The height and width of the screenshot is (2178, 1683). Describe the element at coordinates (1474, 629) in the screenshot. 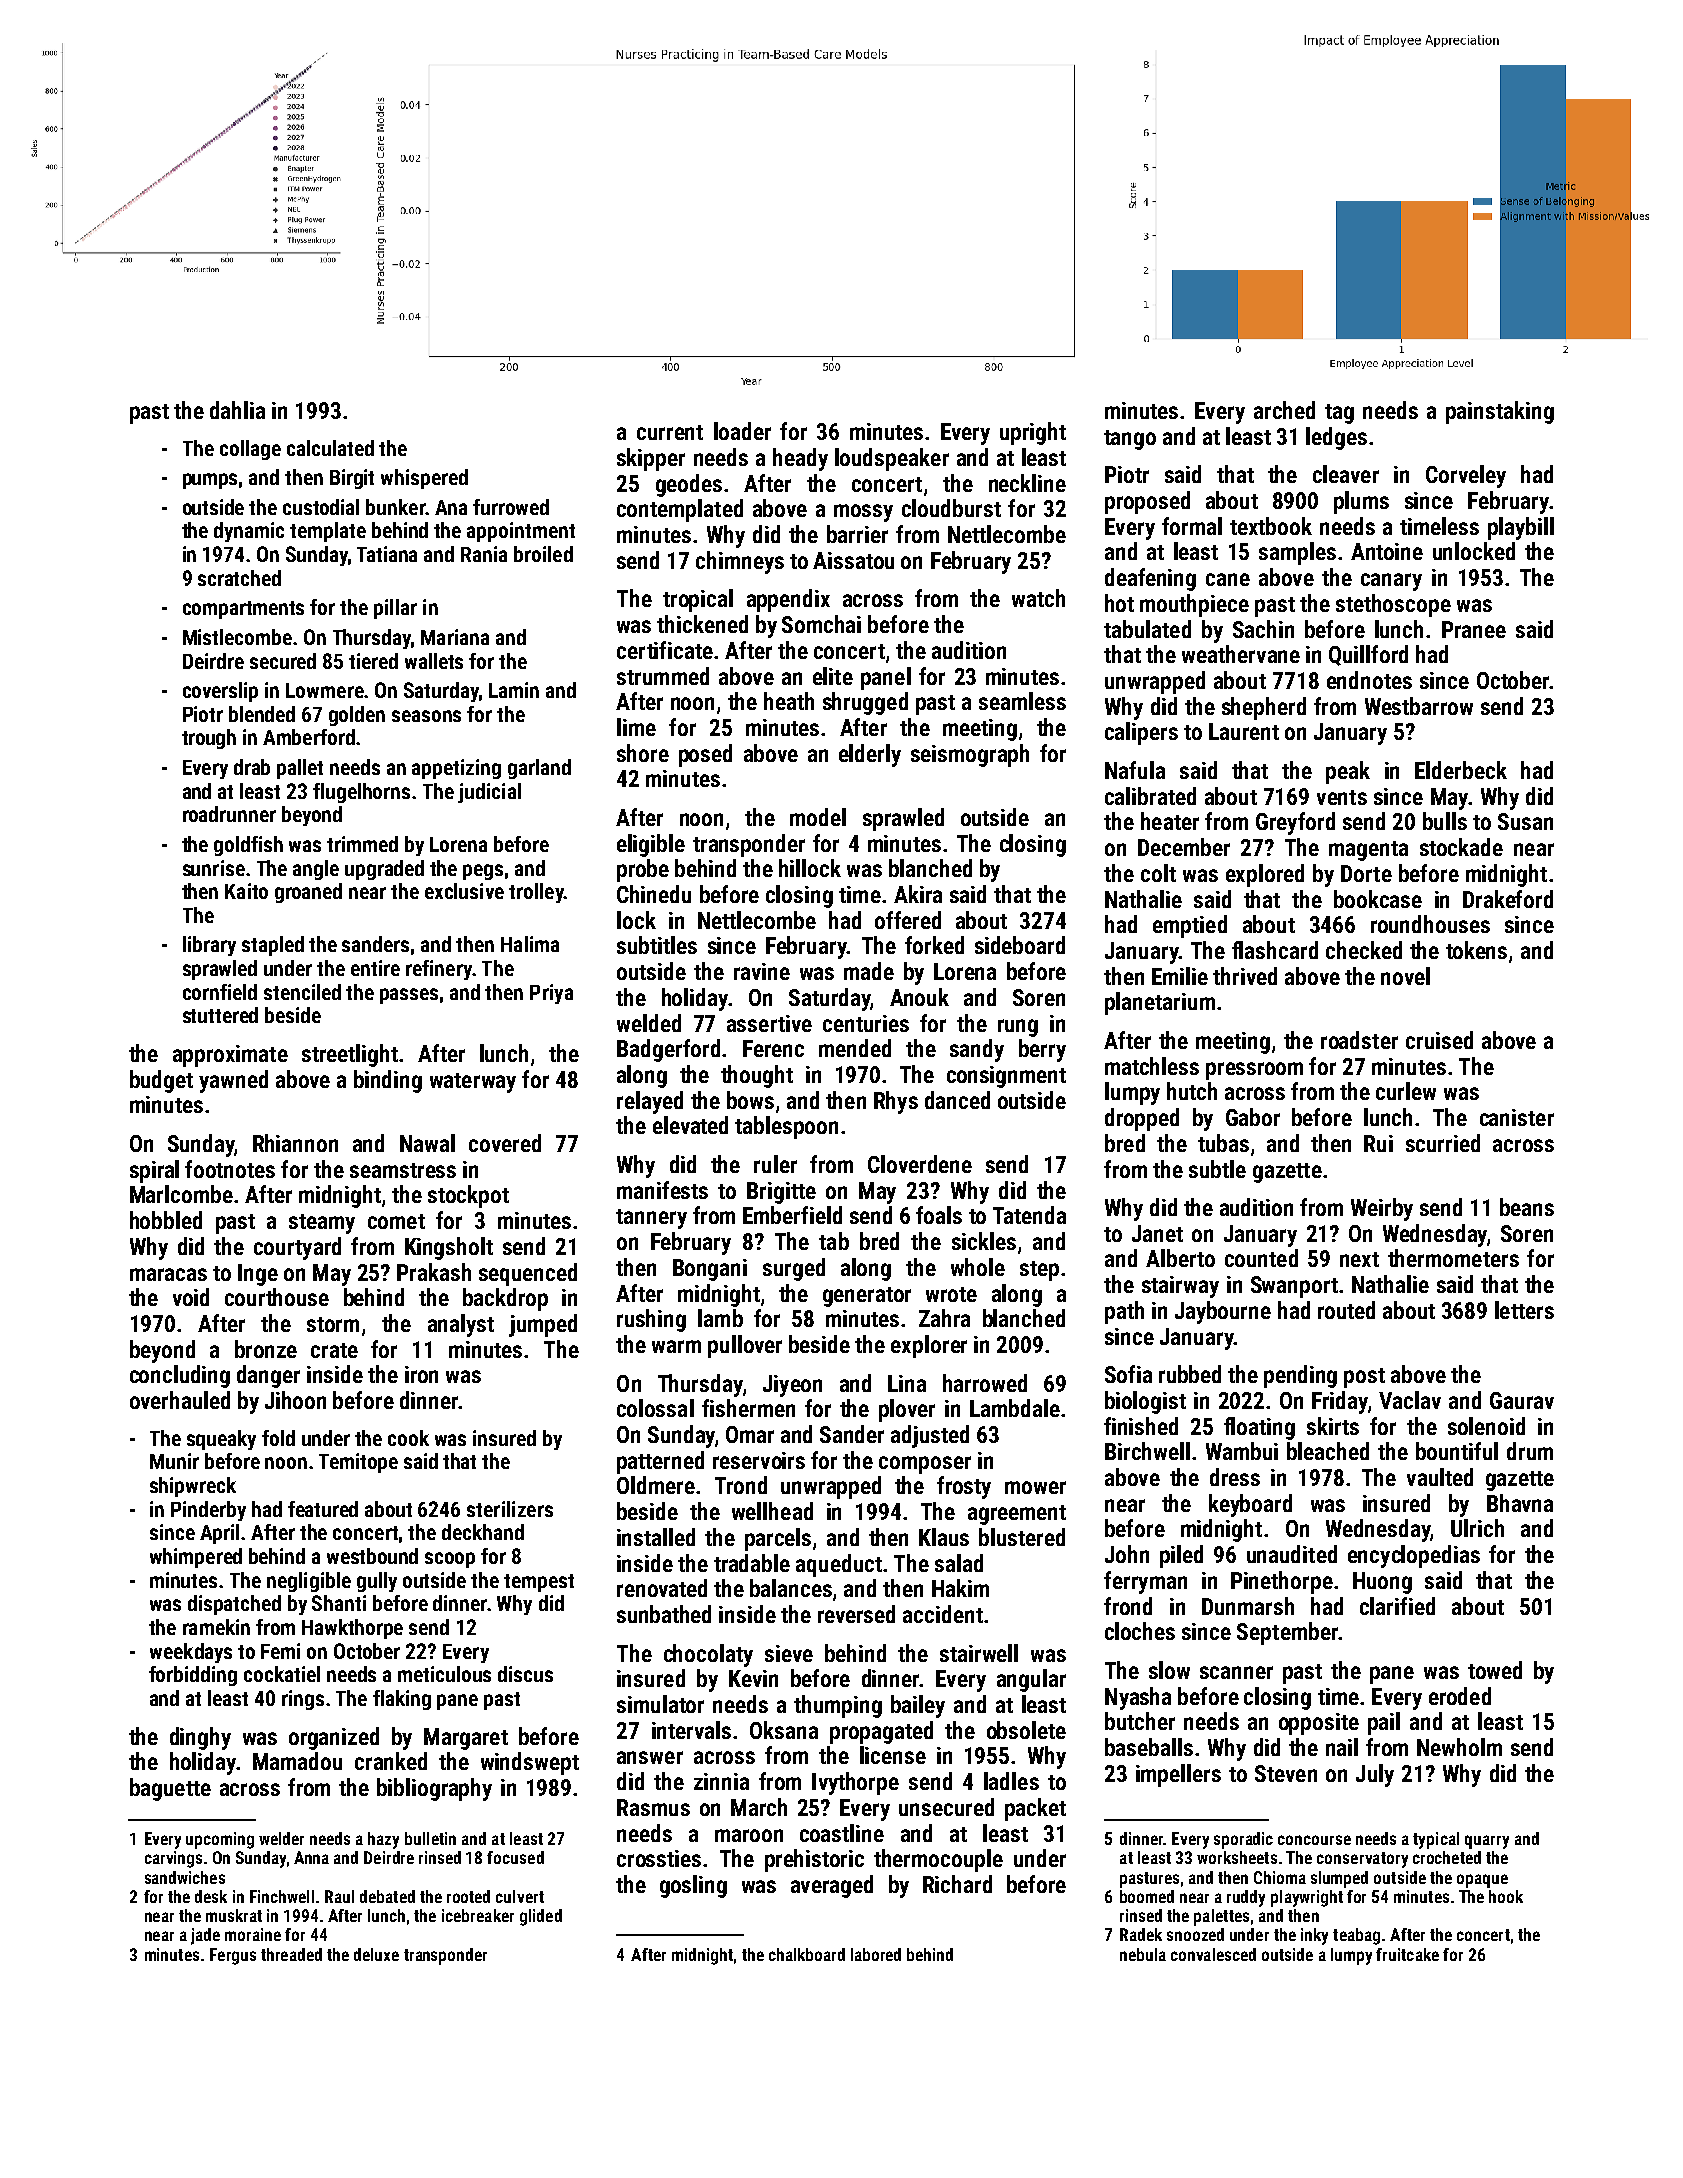

I see `Pranee` at that location.
